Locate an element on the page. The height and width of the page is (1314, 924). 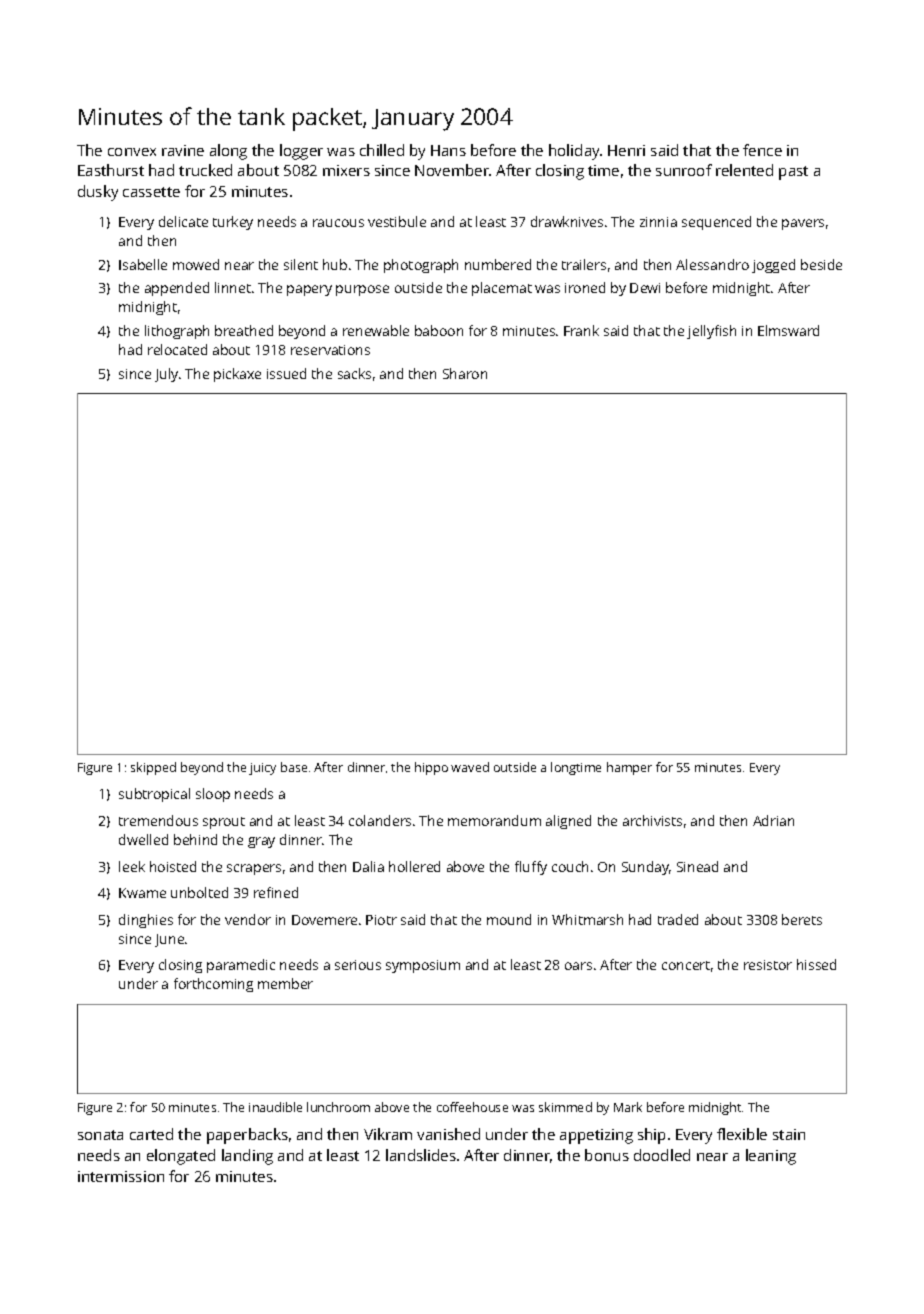
coffeehouse is located at coordinates (472, 1107).
